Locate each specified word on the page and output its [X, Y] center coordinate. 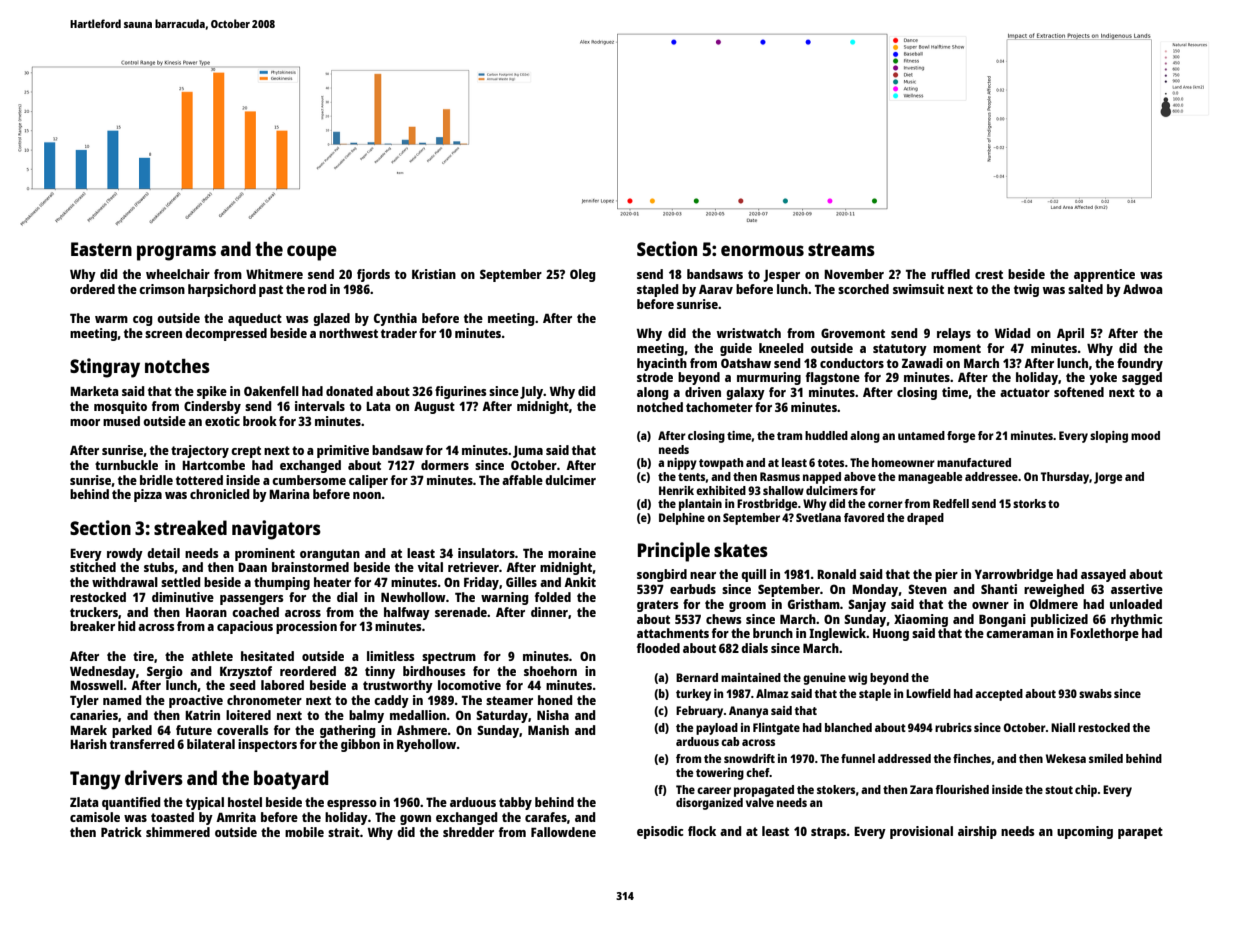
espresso [352, 805]
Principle [674, 552]
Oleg [583, 275]
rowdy [125, 554]
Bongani [1002, 620]
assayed [1103, 575]
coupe [312, 253]
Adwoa [1143, 289]
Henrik [676, 490]
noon [367, 495]
